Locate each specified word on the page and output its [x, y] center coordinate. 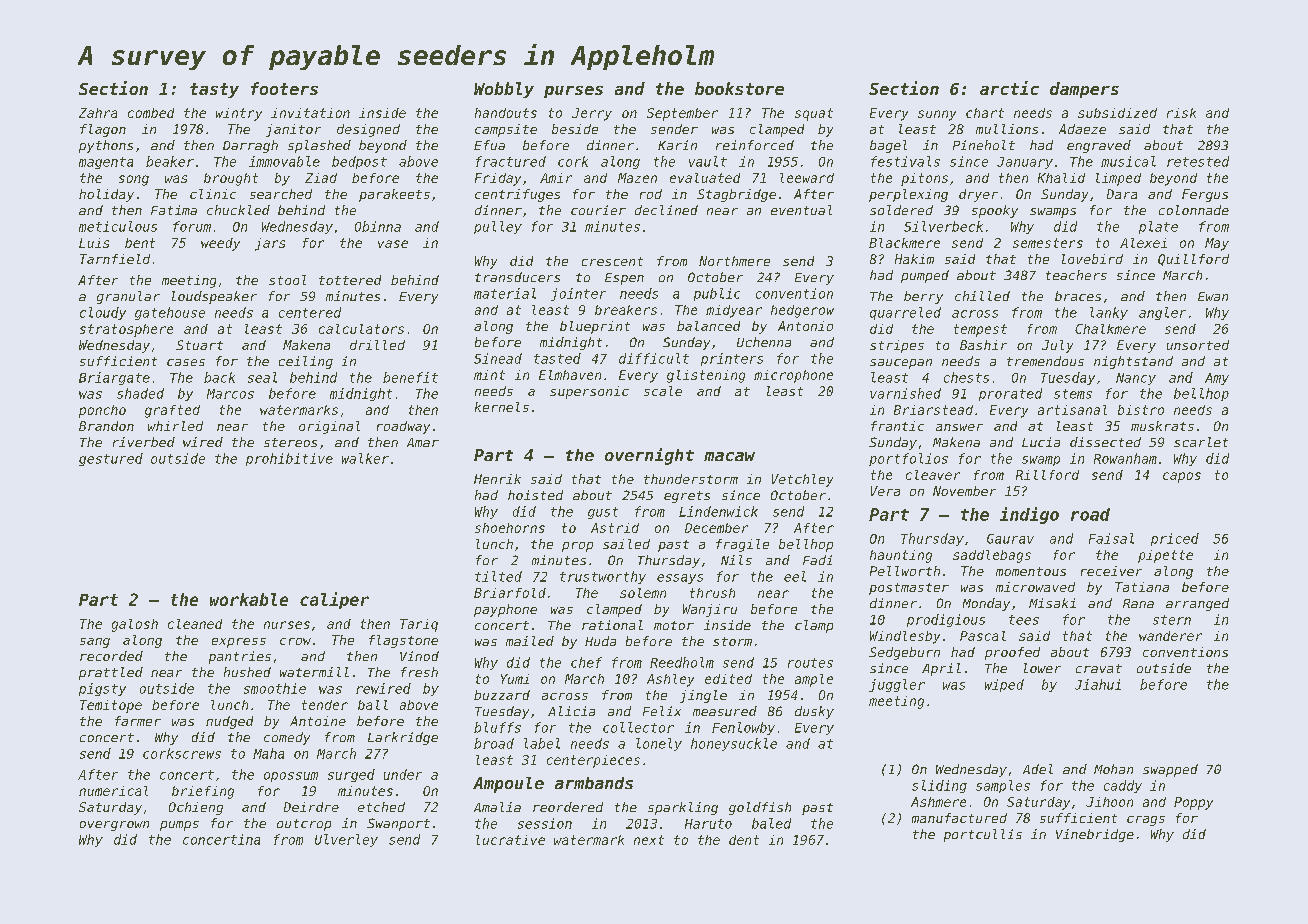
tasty [214, 90]
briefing [203, 792]
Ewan [1213, 296]
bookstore [739, 88]
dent [744, 840]
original [329, 427]
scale [663, 391]
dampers [1084, 90]
